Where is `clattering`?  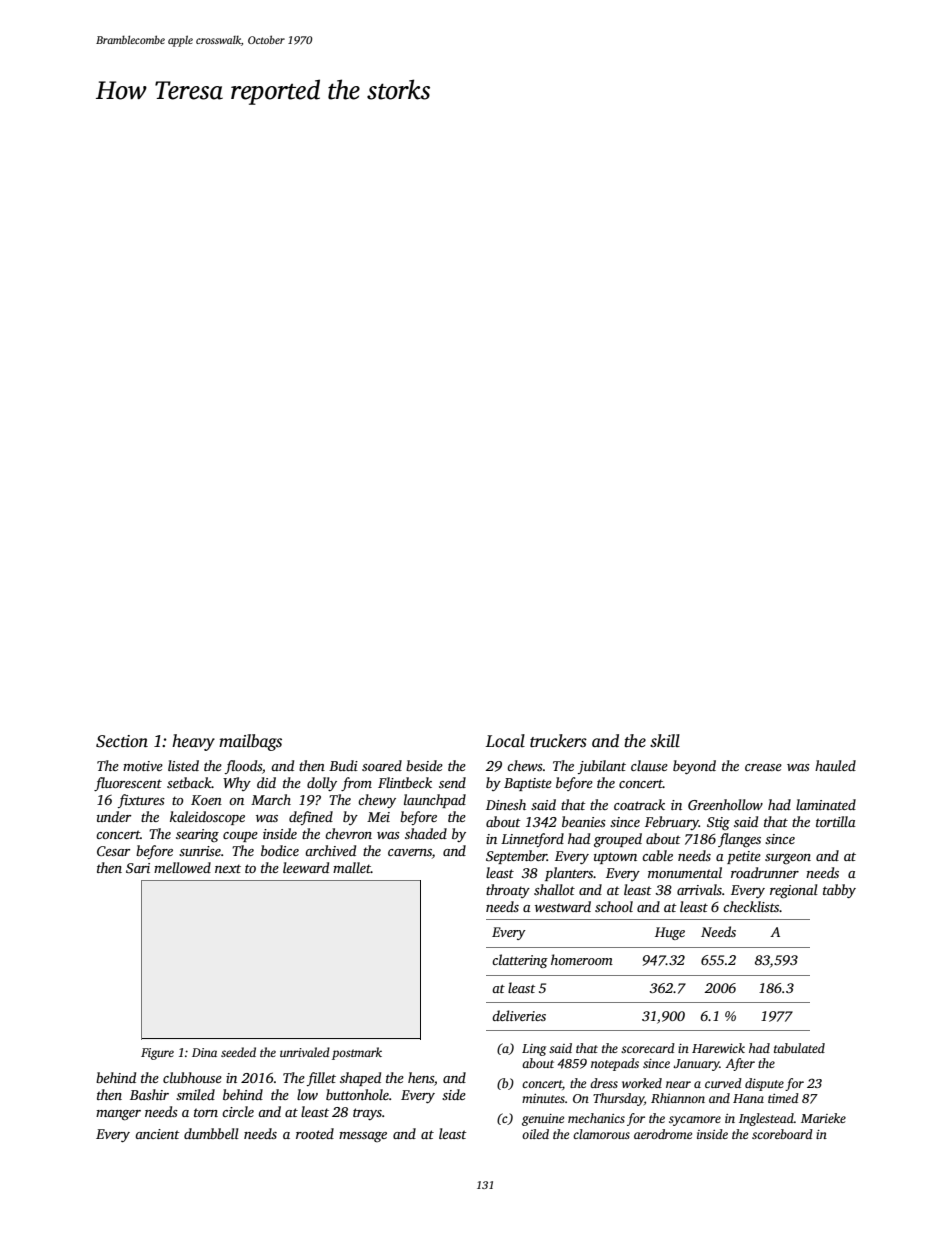 clattering is located at coordinates (520, 961).
